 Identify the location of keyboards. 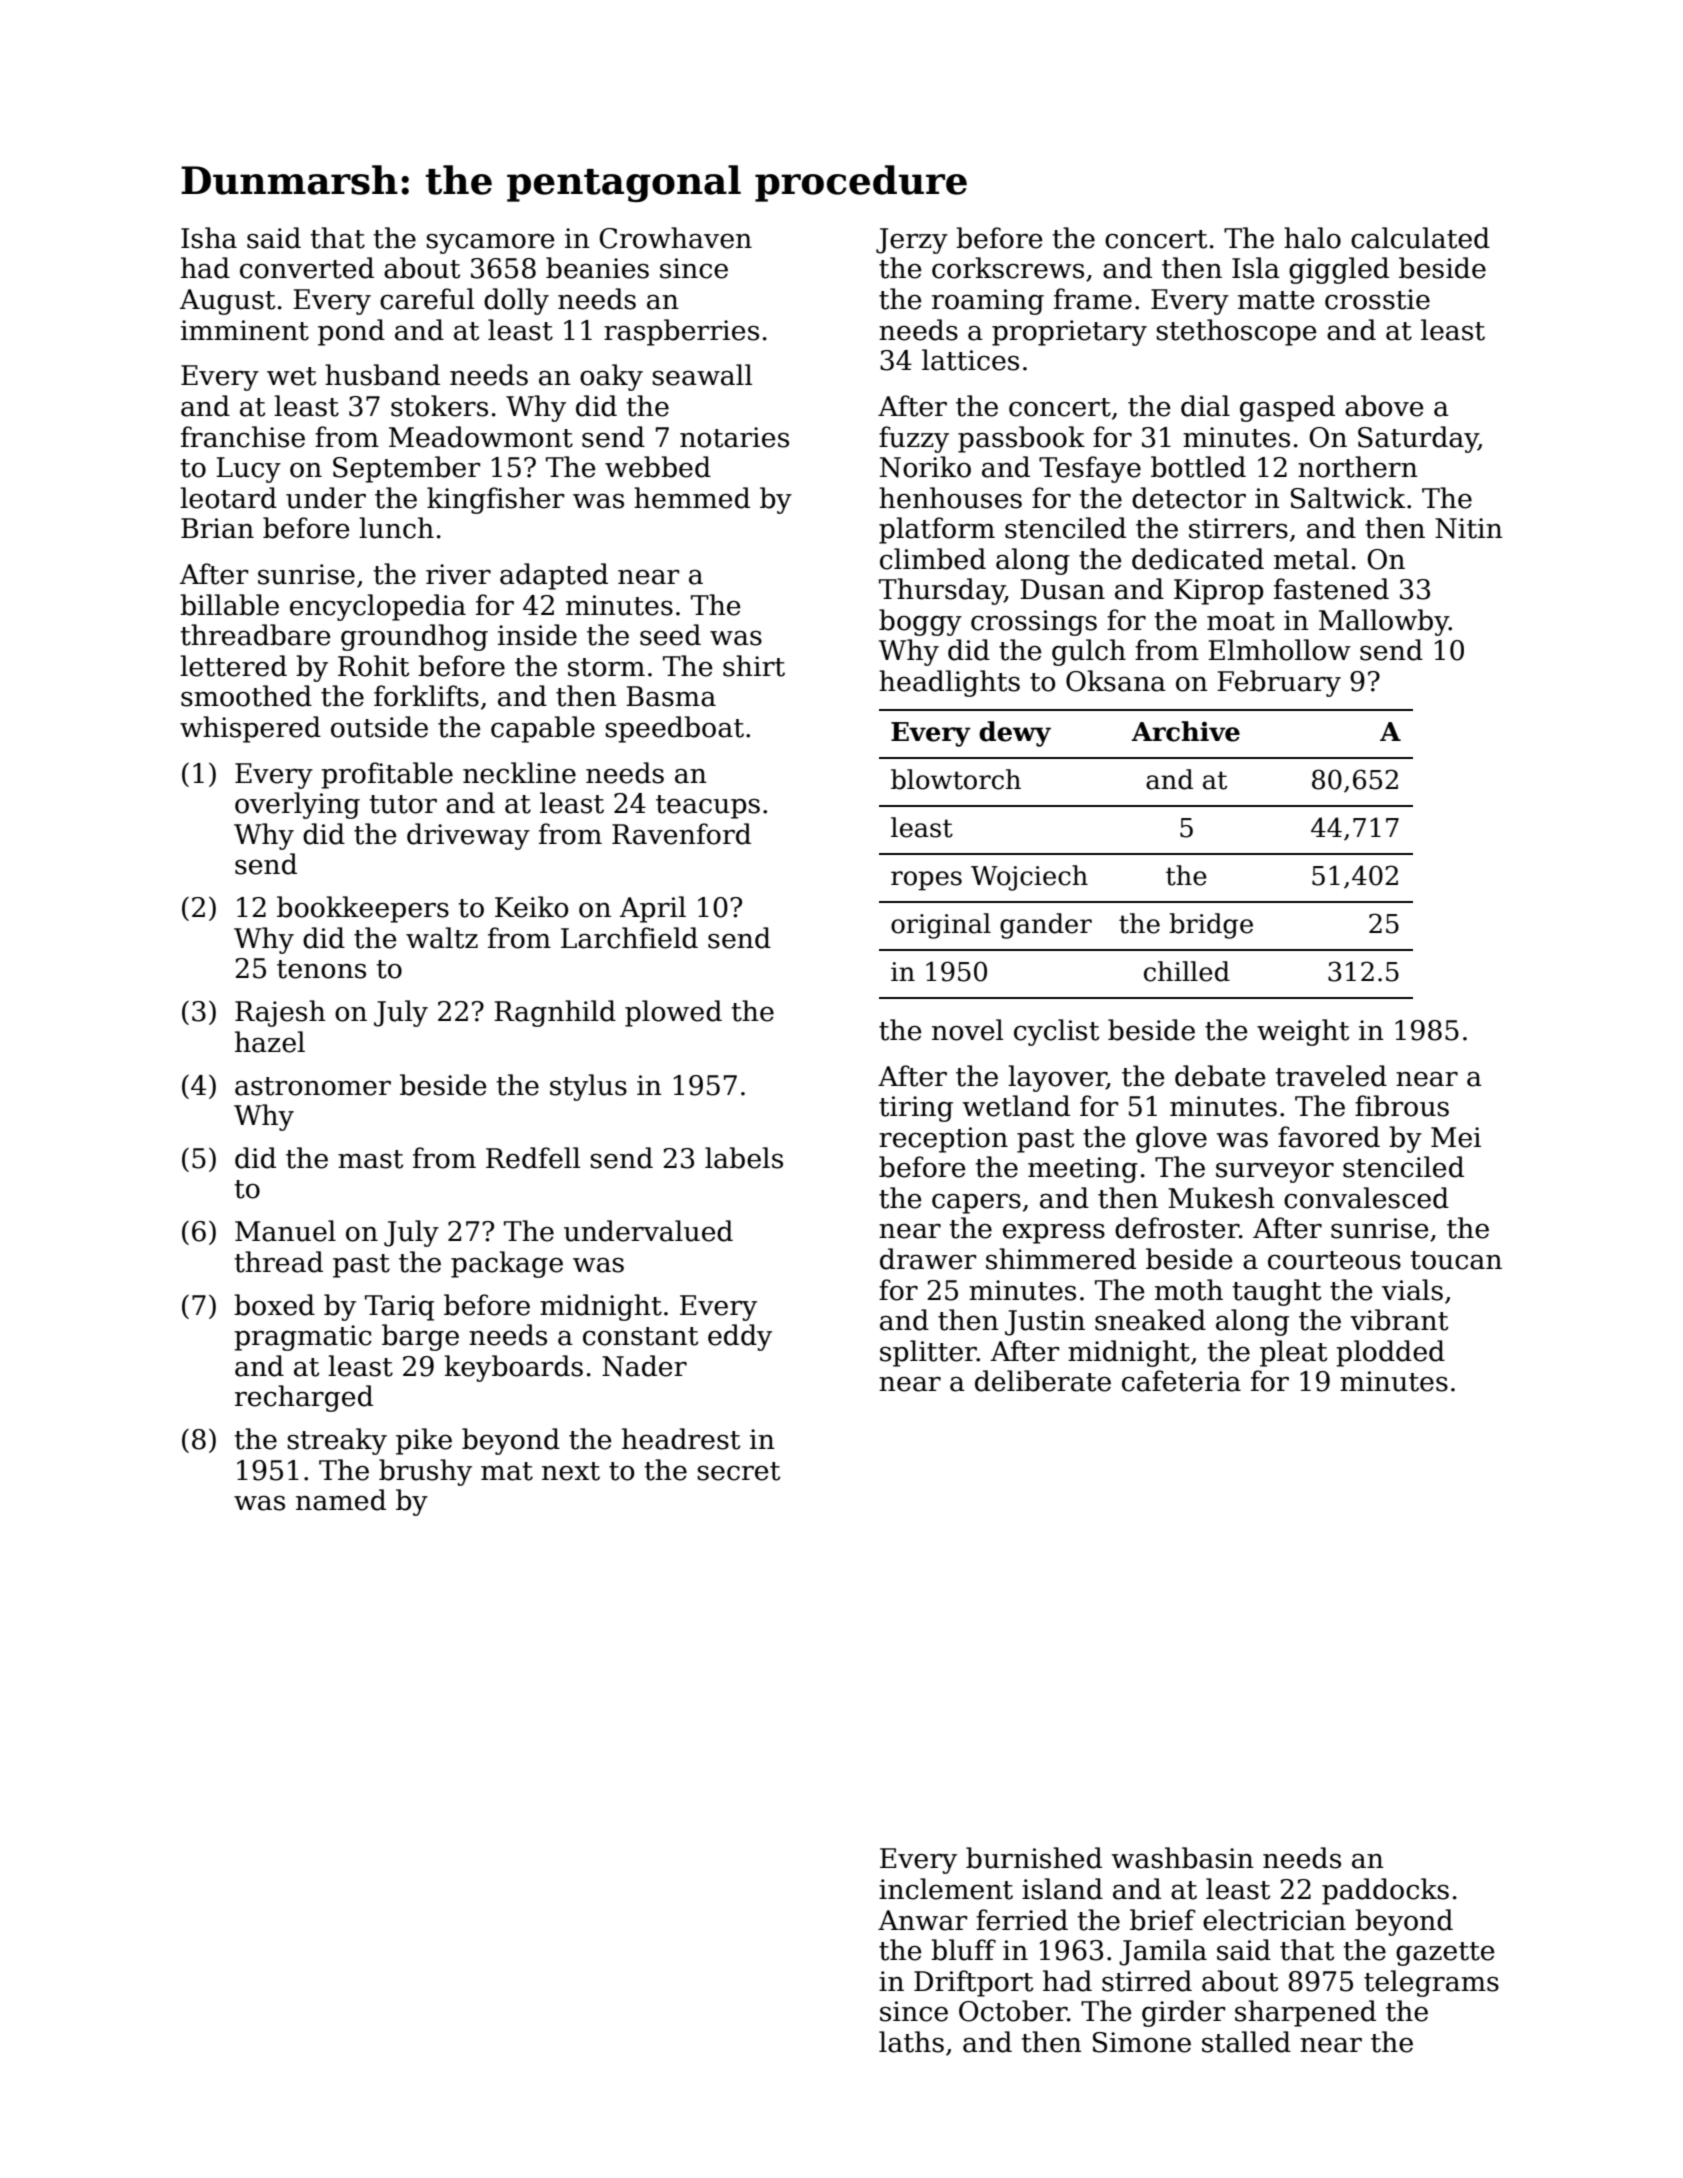
(514, 1368).
